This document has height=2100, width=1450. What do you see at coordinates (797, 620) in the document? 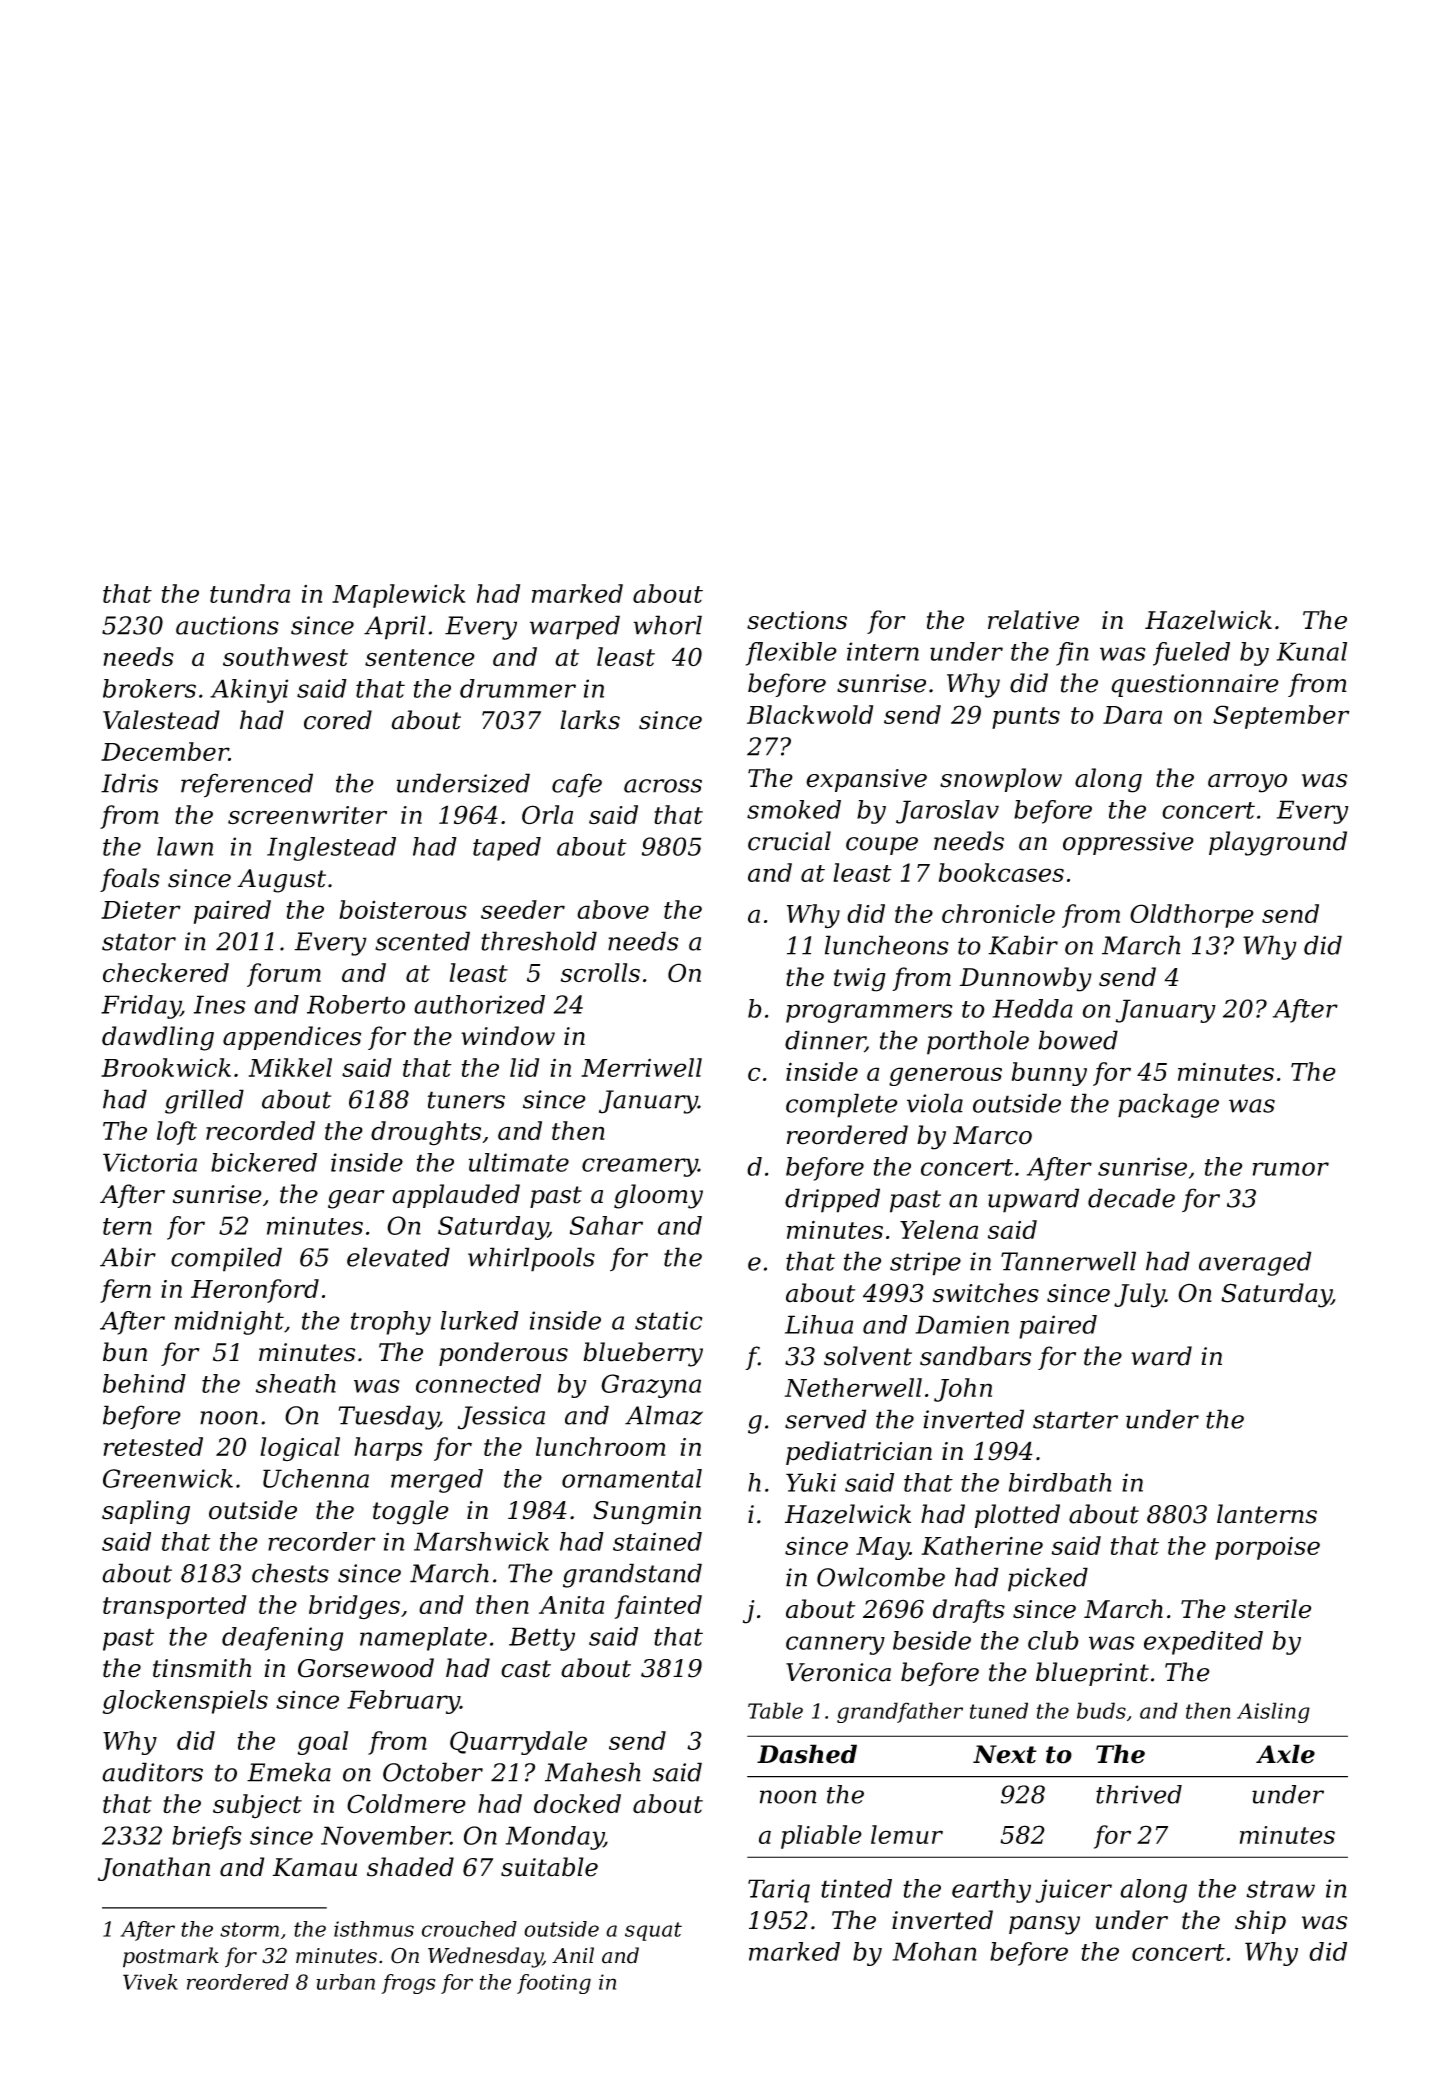
I see `sections` at bounding box center [797, 620].
